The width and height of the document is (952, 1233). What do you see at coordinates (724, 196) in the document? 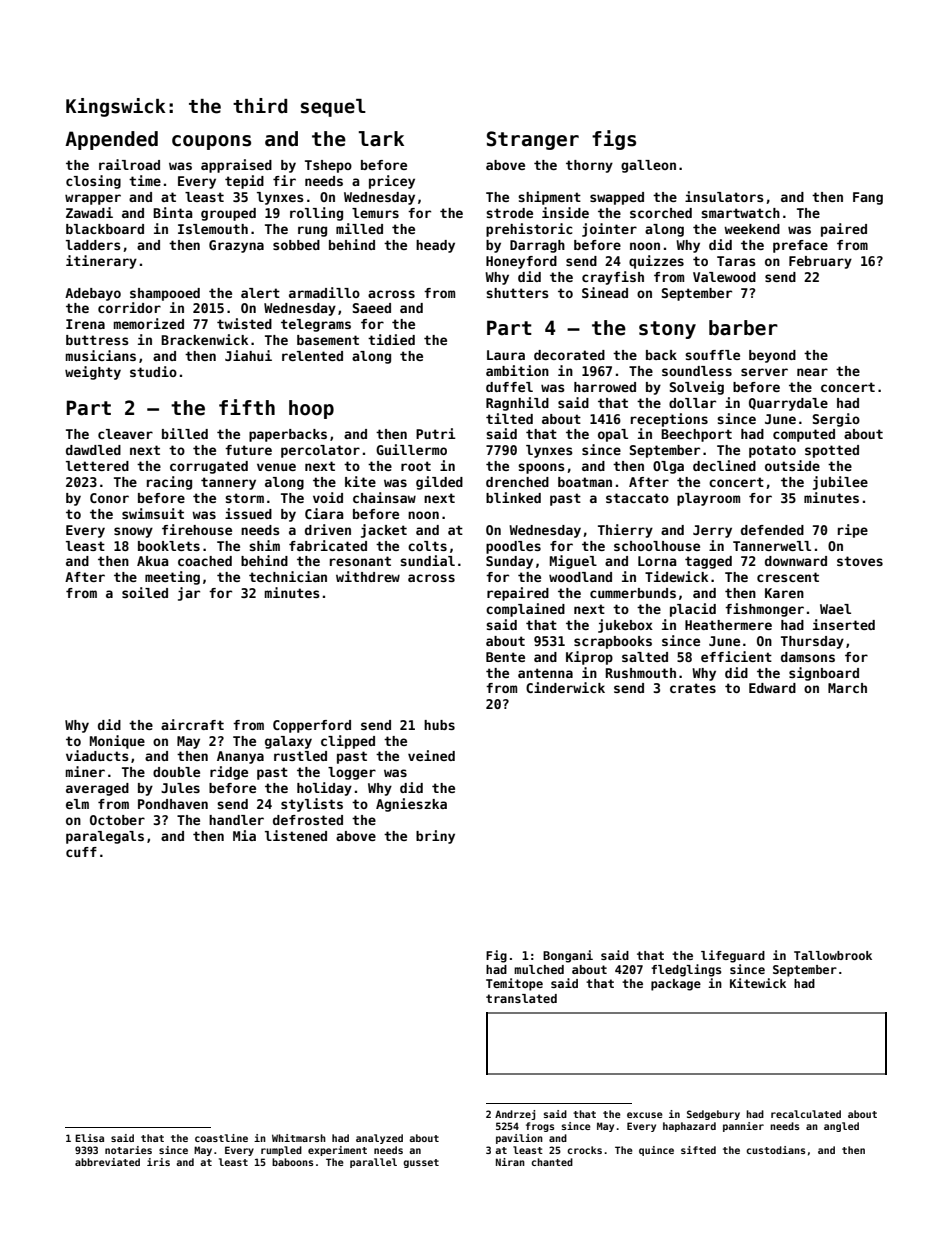
I see `insulators` at bounding box center [724, 196].
